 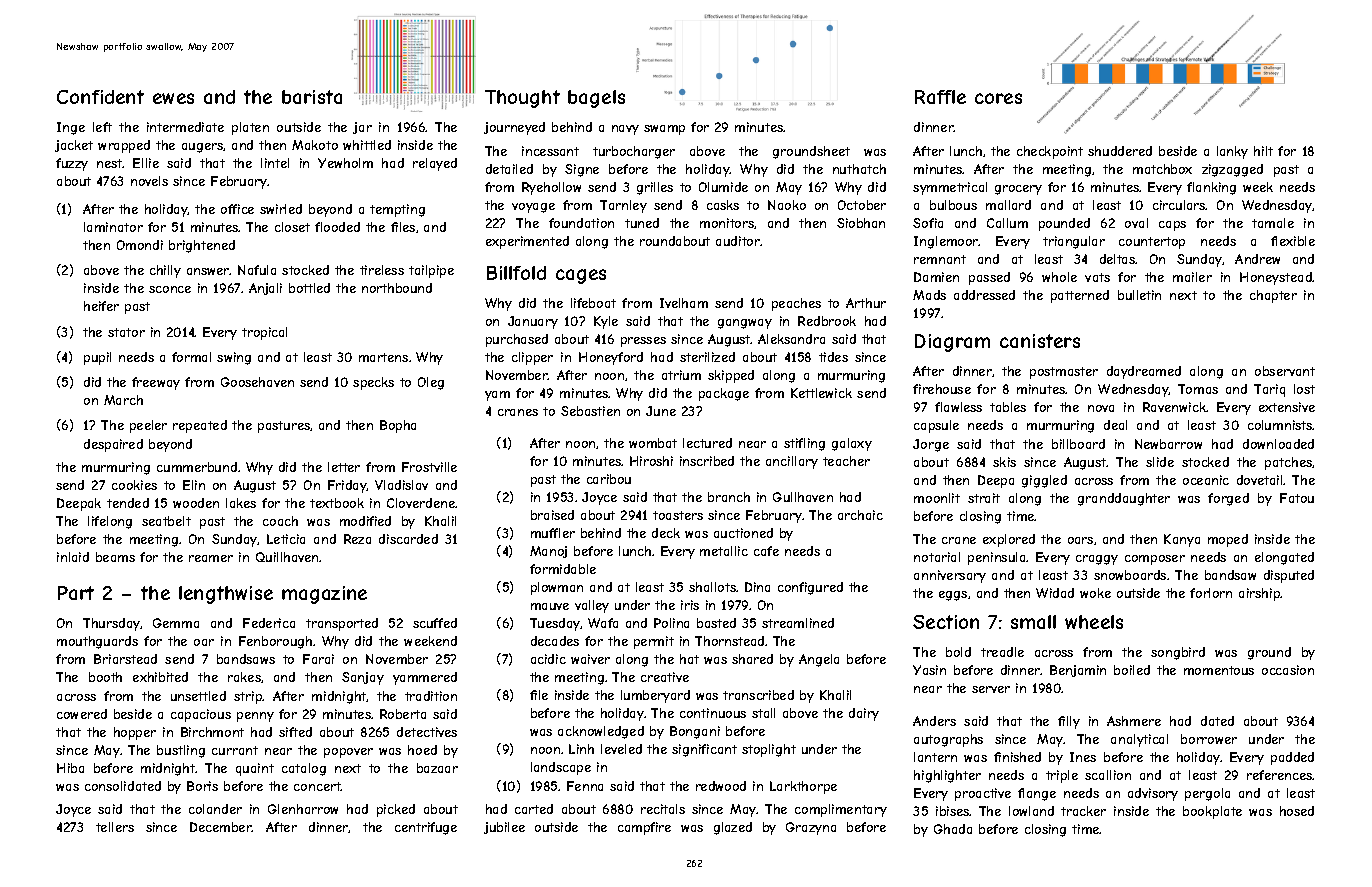 What do you see at coordinates (317, 786) in the document?
I see `concert` at bounding box center [317, 786].
